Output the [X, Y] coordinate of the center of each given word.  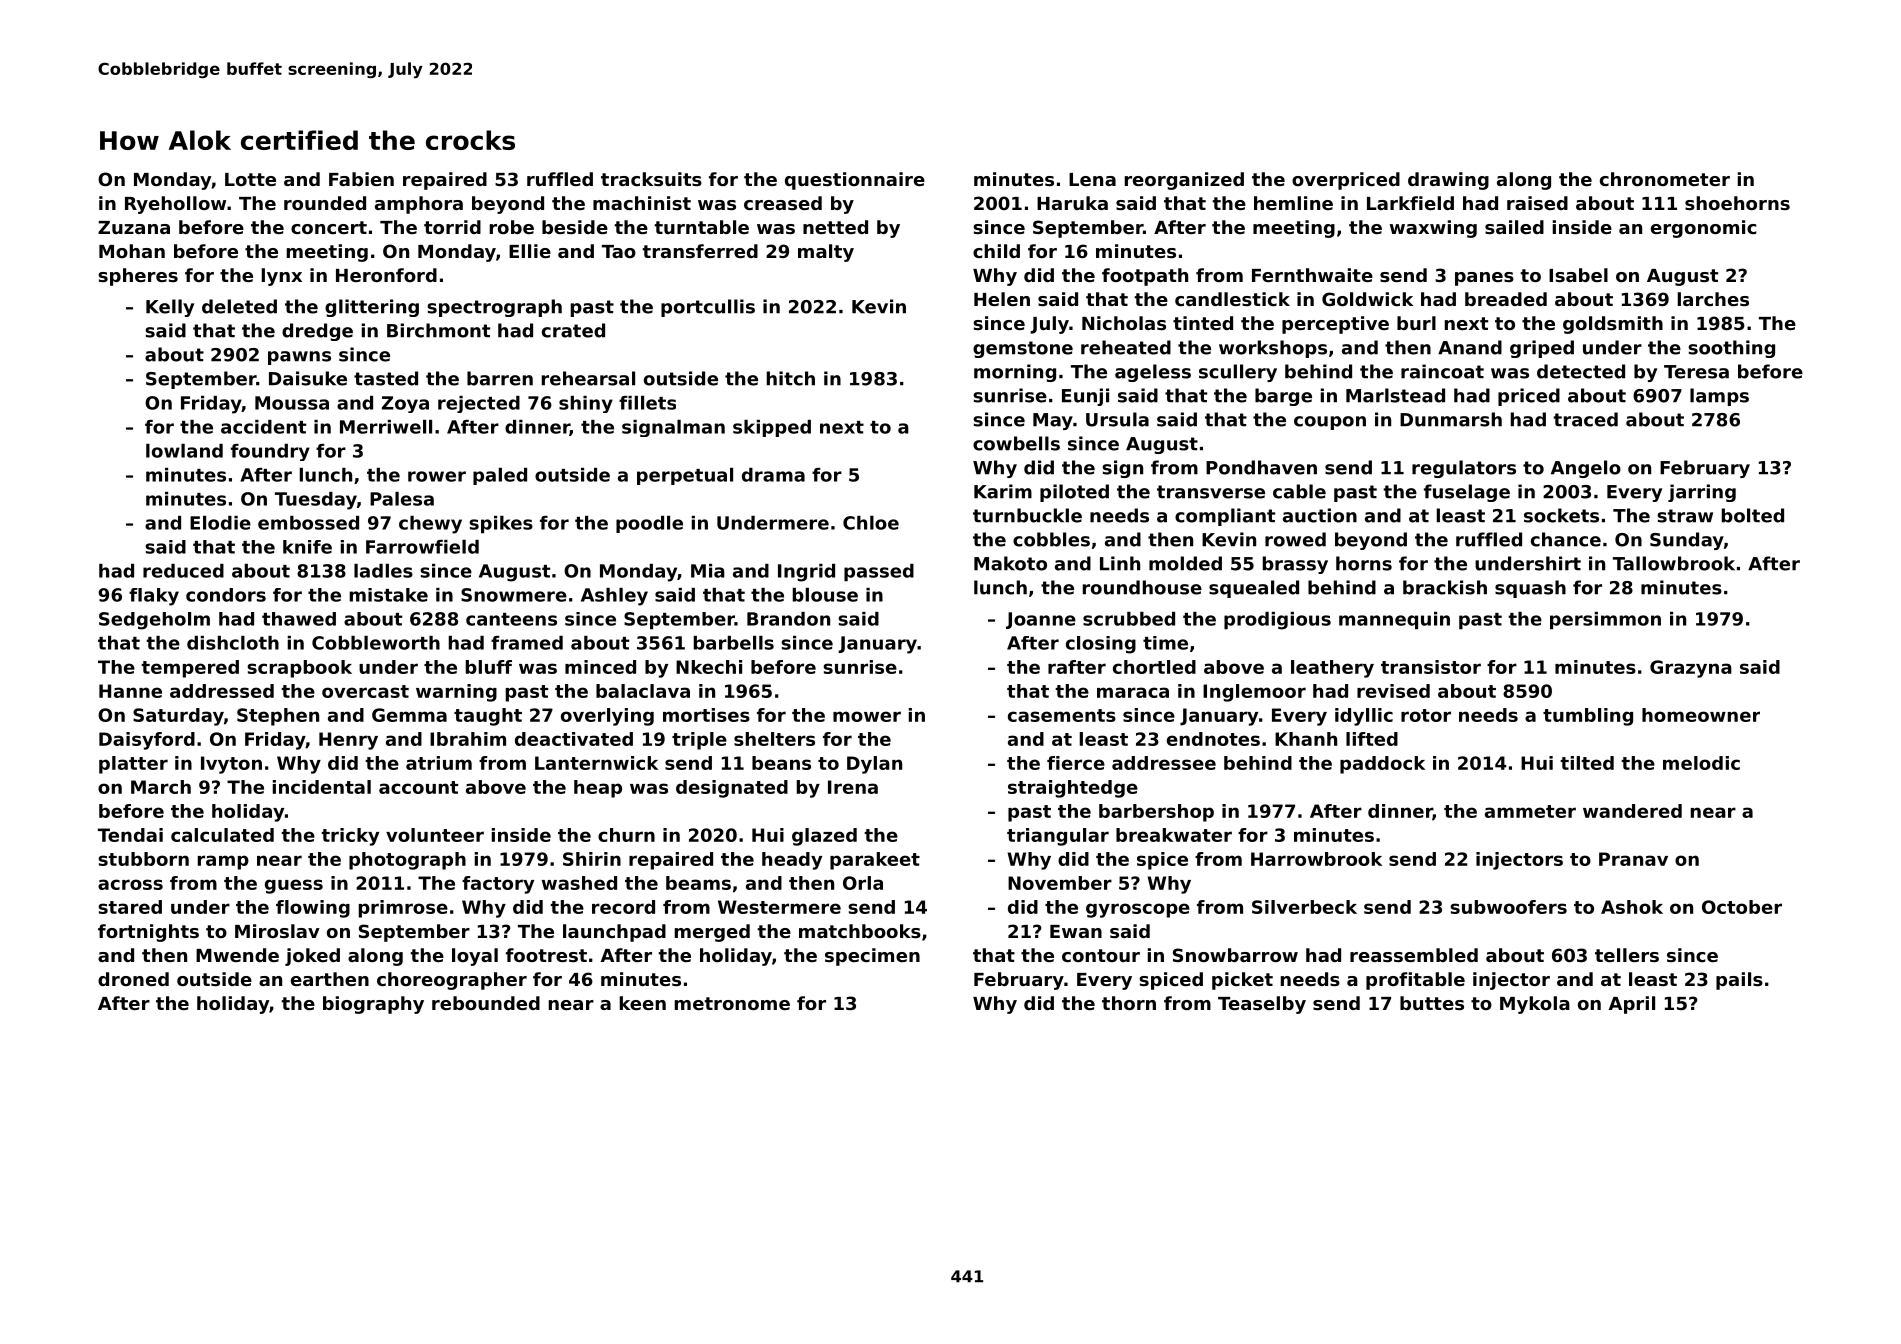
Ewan [1076, 931]
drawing [1448, 181]
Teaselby [1262, 1005]
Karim [1003, 491]
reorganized [1184, 181]
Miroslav [277, 931]
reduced [183, 571]
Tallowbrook [1674, 563]
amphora [419, 205]
